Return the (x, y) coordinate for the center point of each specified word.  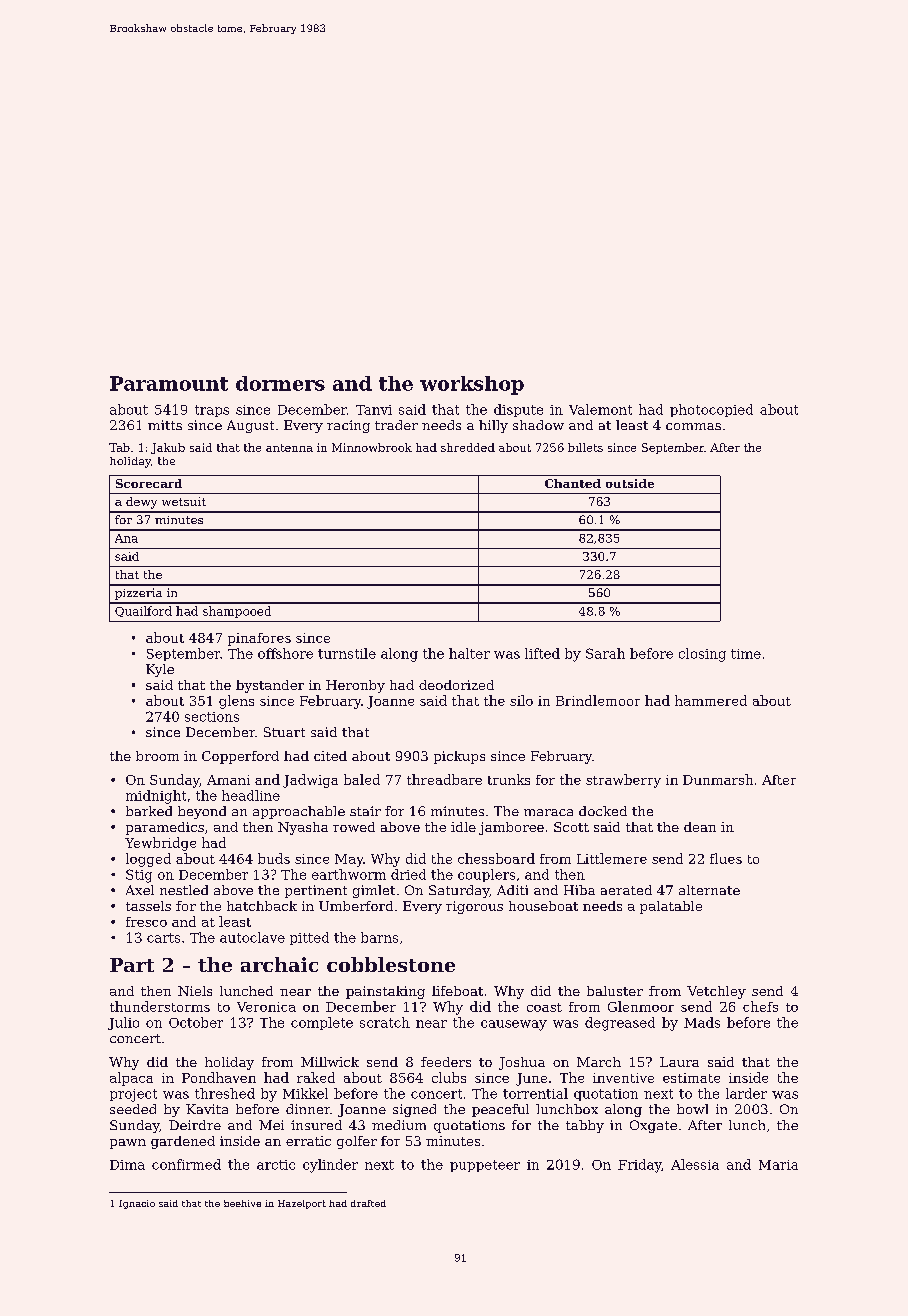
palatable (671, 907)
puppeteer (485, 1166)
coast (544, 1007)
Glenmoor (641, 1006)
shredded (468, 447)
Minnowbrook (372, 447)
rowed (354, 827)
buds (274, 858)
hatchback (262, 906)
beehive (242, 1203)
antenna (289, 448)
